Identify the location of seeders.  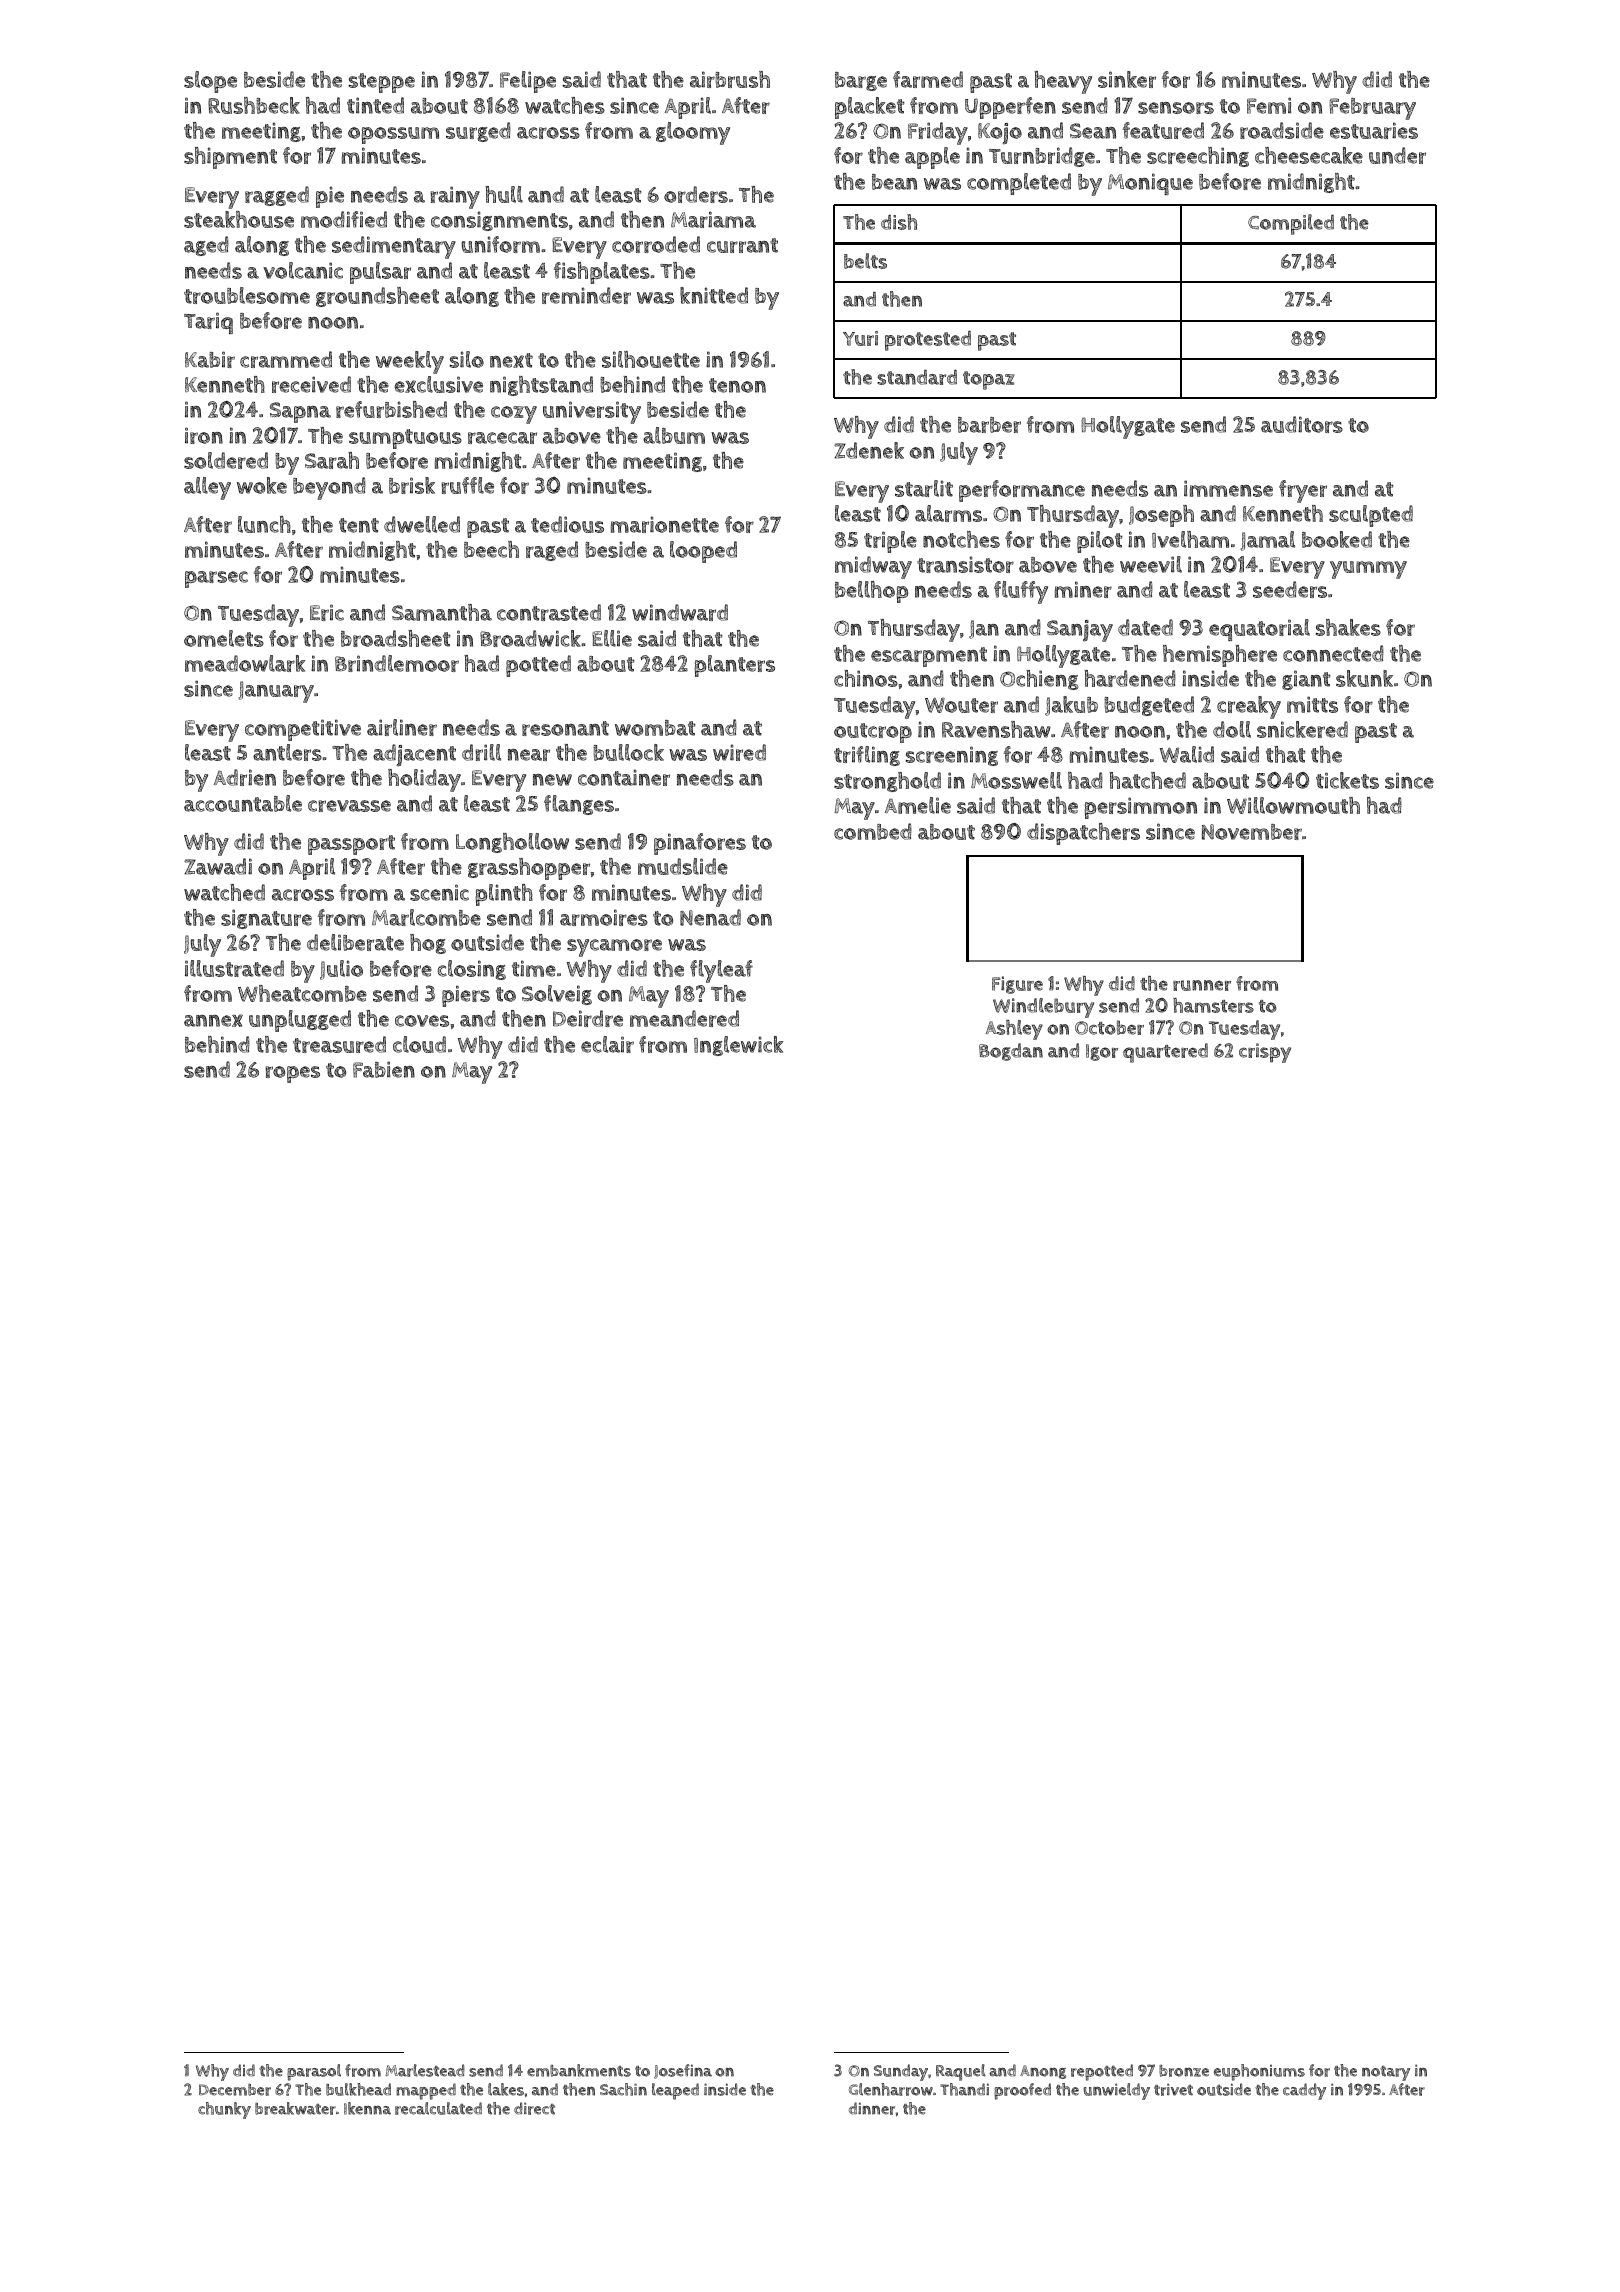
(1290, 589).
